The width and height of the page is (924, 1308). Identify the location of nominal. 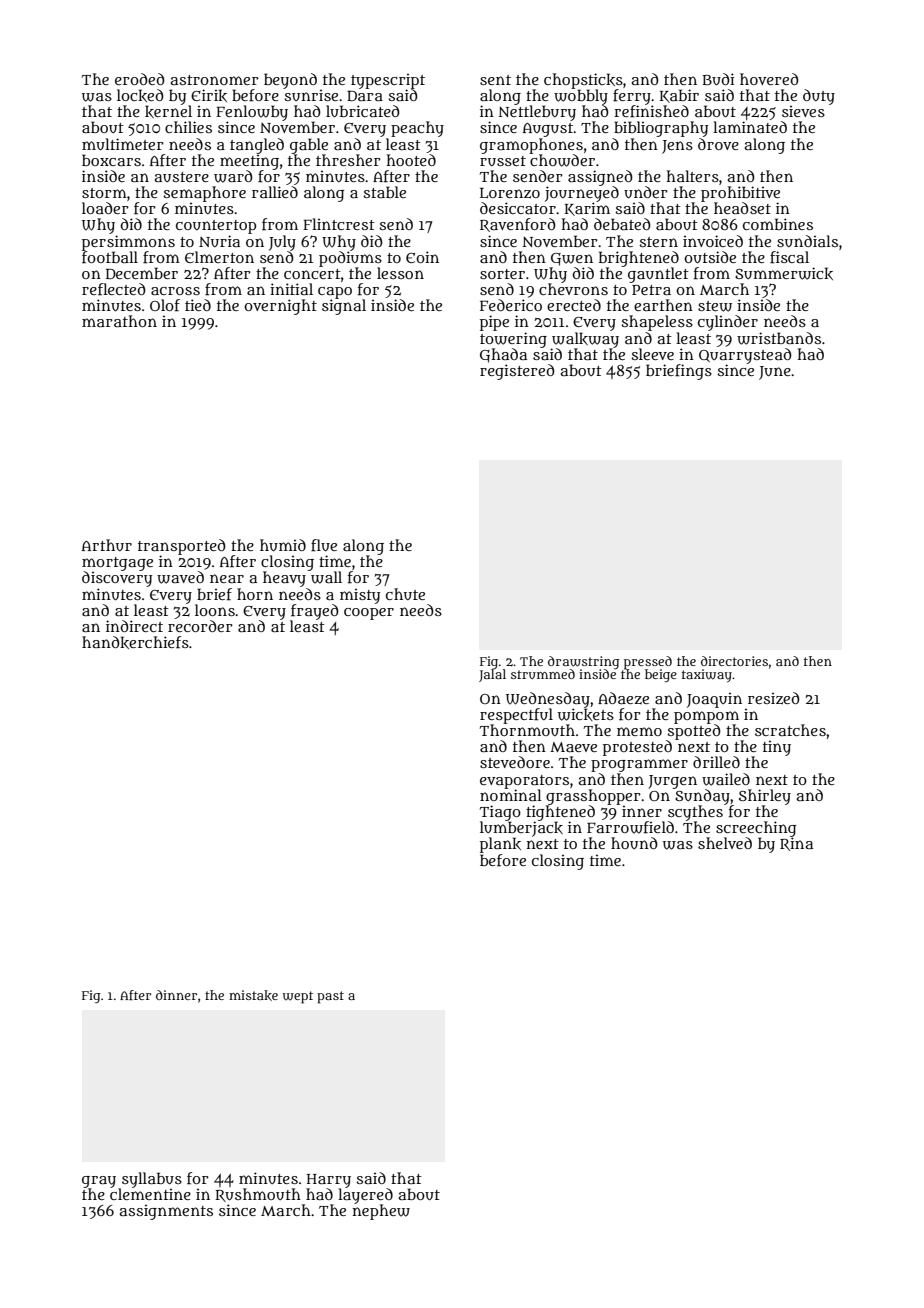
(511, 795).
